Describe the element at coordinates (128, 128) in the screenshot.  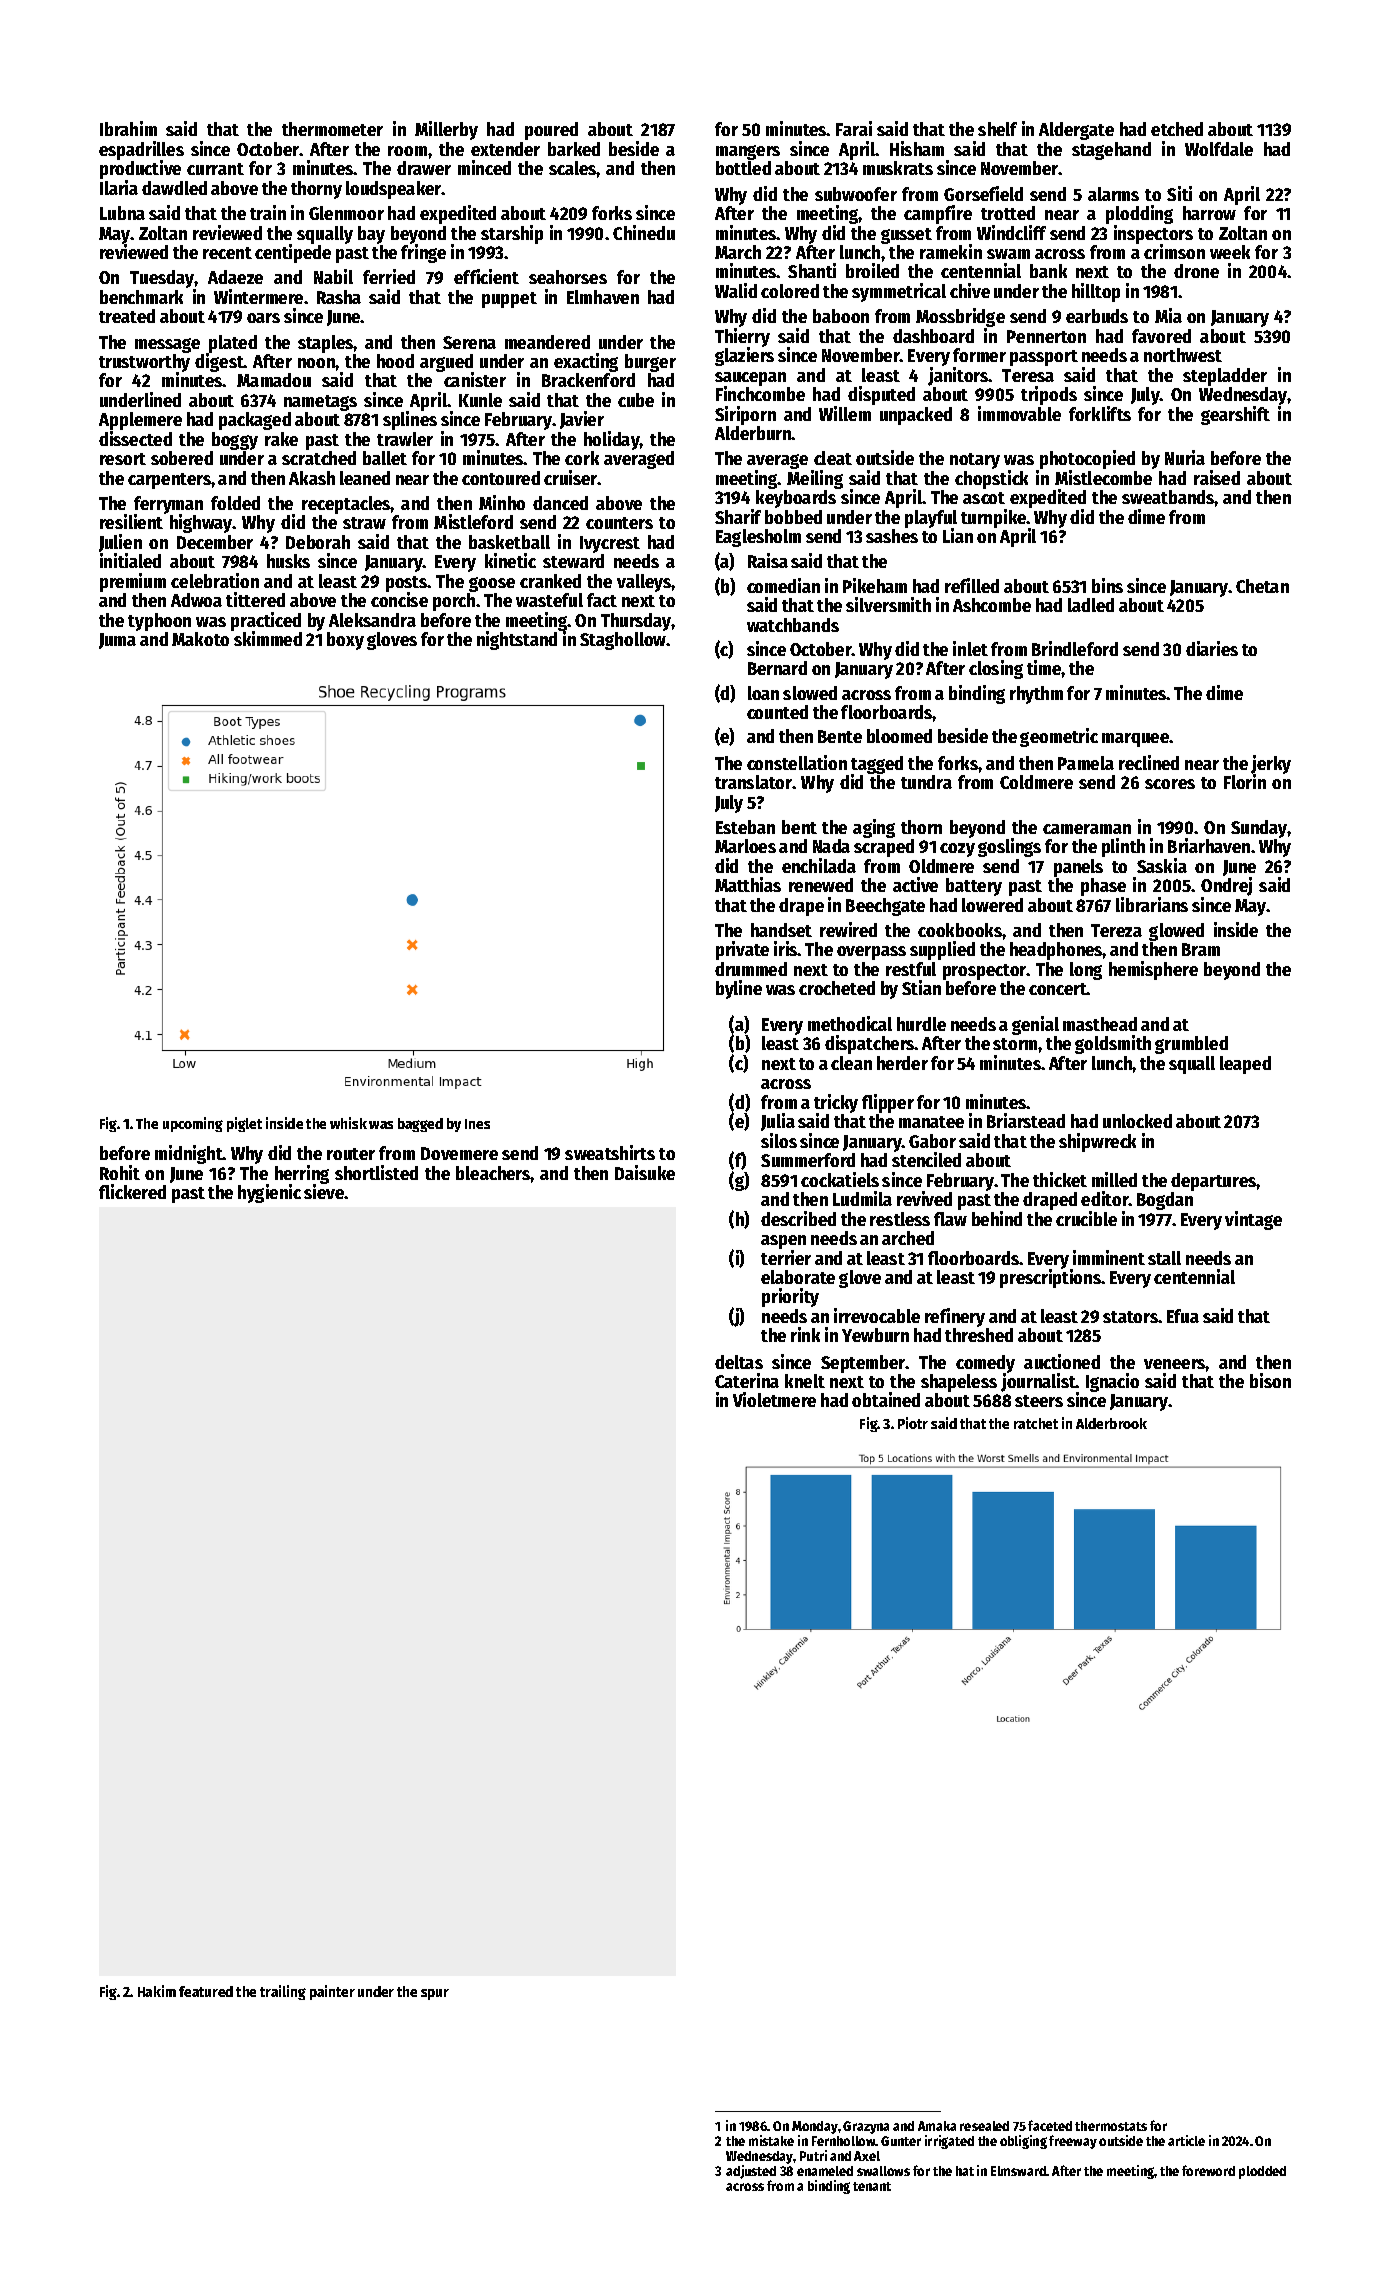
I see `Ibrahim` at that location.
